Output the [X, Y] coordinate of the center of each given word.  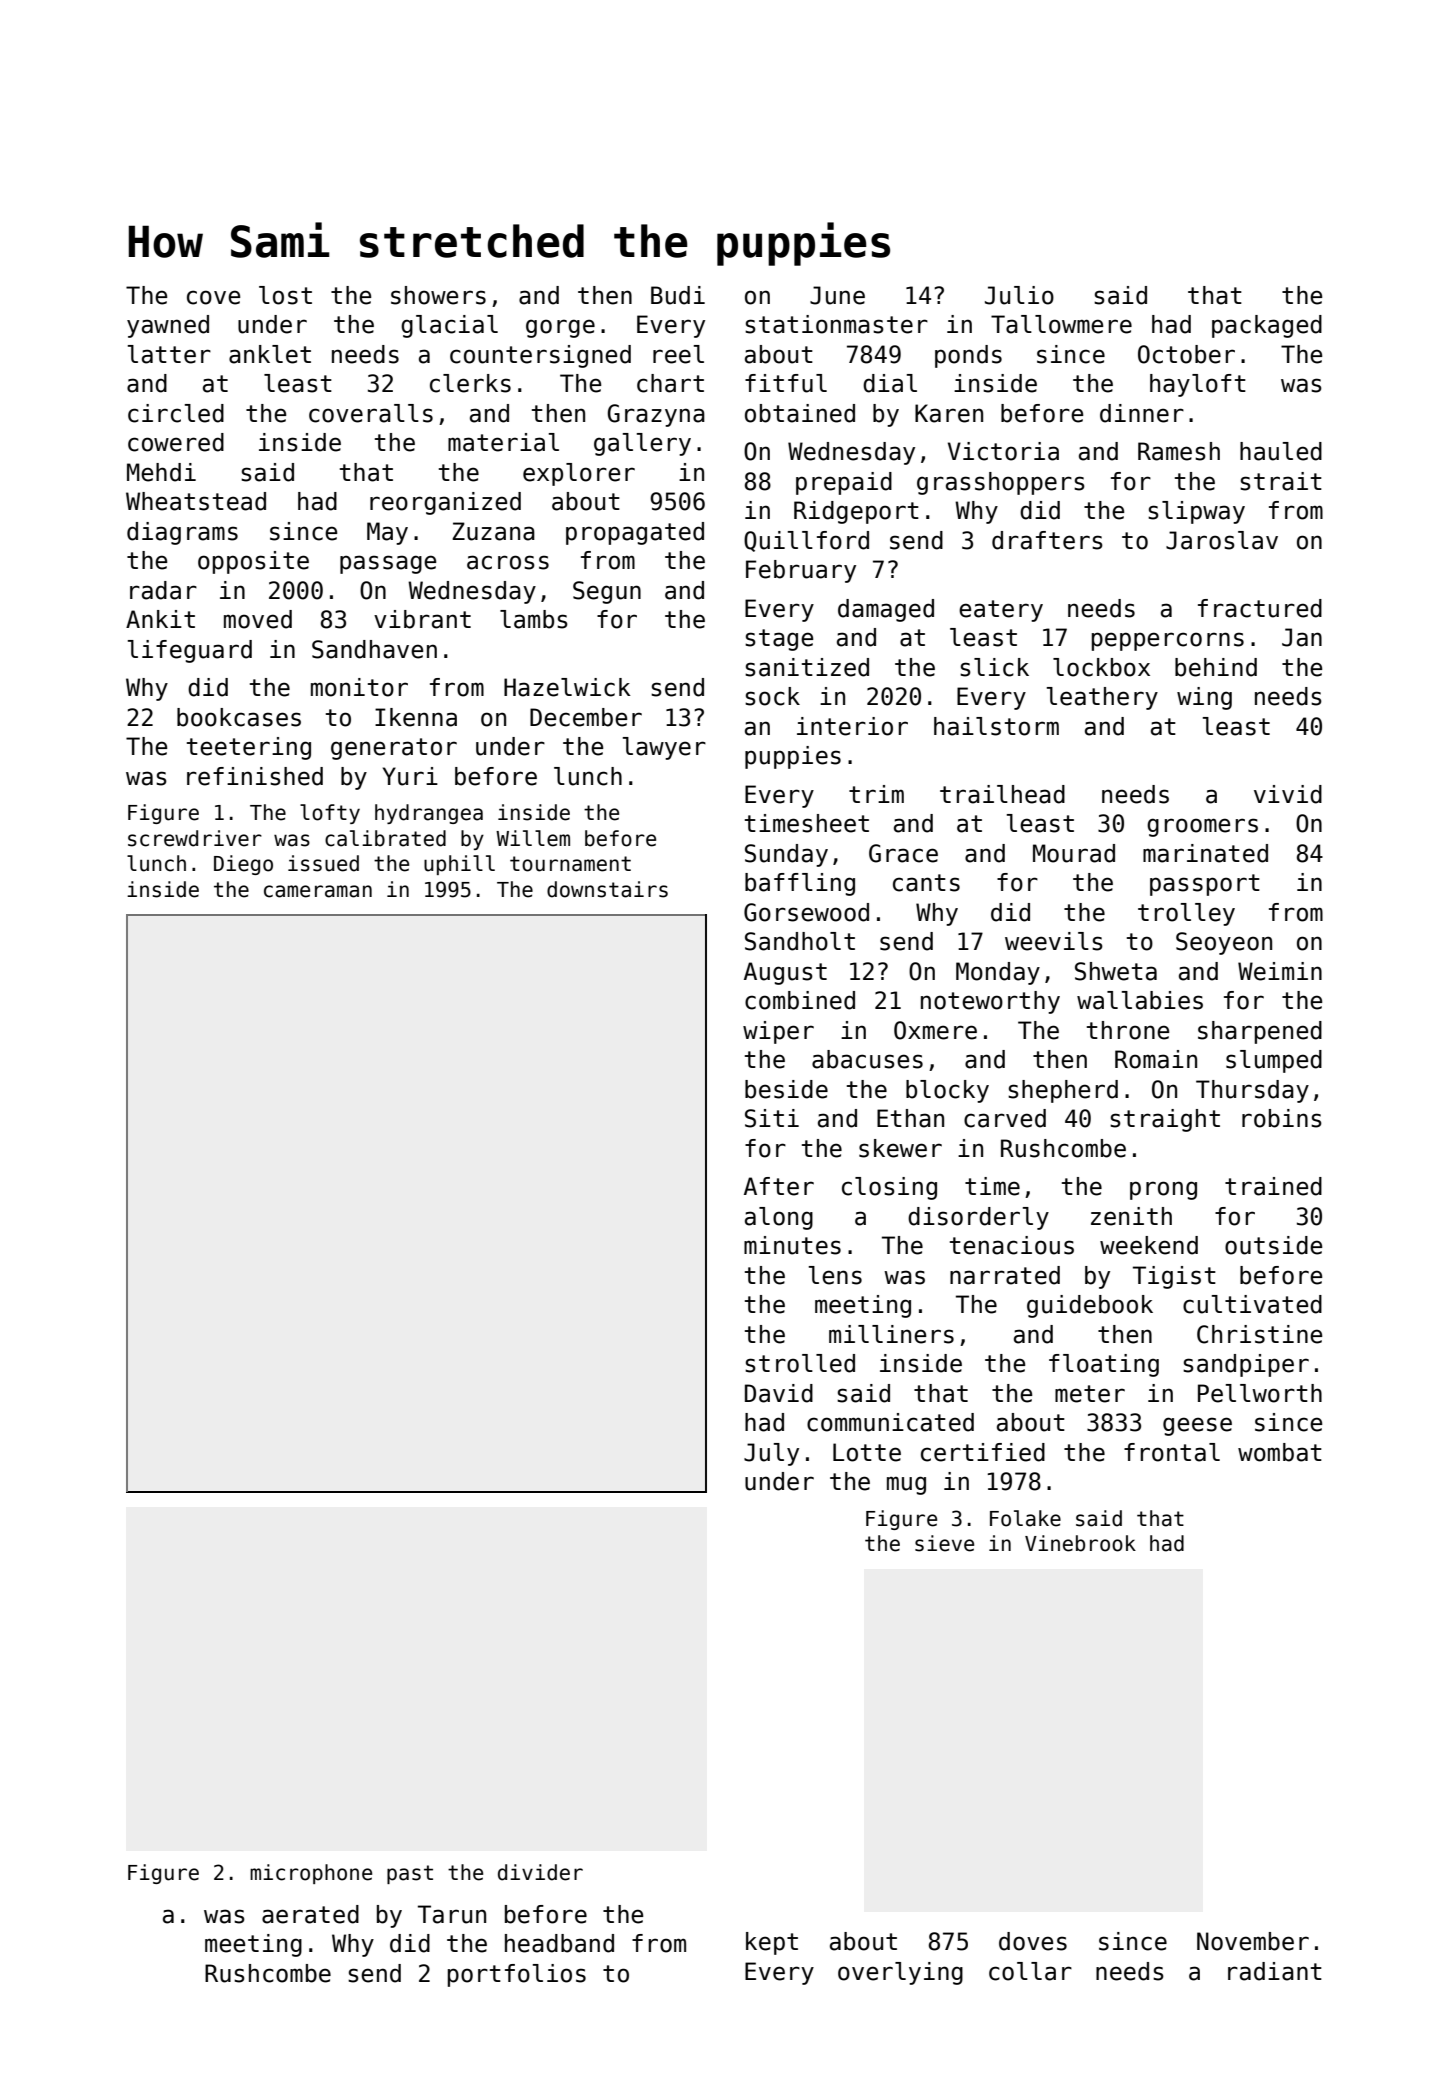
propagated [635, 533]
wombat [1280, 1452]
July [771, 1454]
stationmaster [836, 324]
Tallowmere [1061, 324]
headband [559, 1943]
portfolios [517, 1975]
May [387, 533]
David [779, 1393]
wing [1204, 698]
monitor [359, 687]
